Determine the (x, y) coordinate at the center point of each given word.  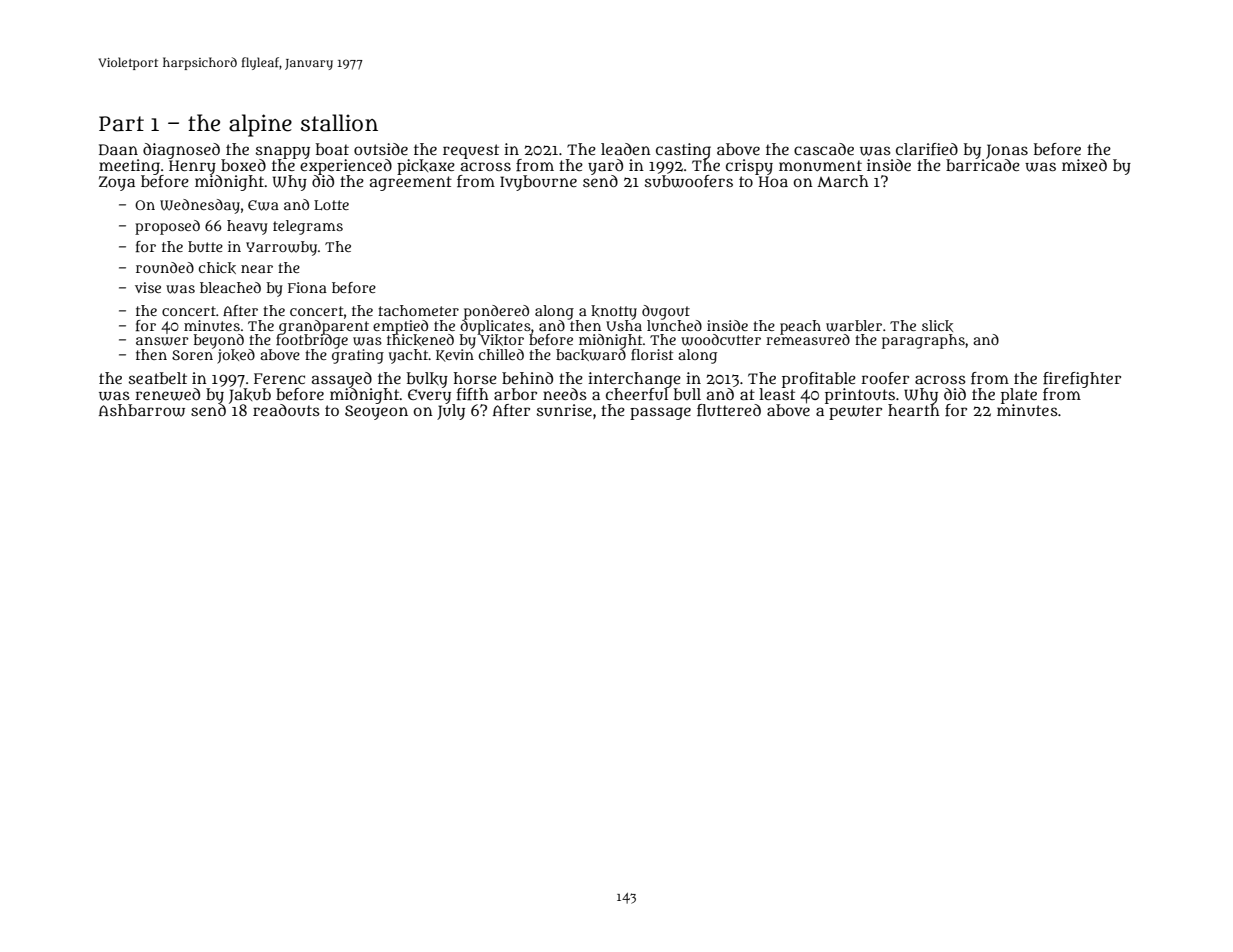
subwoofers (689, 181)
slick (937, 326)
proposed (167, 227)
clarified (927, 149)
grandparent (324, 327)
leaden (626, 149)
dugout (666, 312)
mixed (1084, 165)
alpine (260, 125)
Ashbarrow (142, 410)
